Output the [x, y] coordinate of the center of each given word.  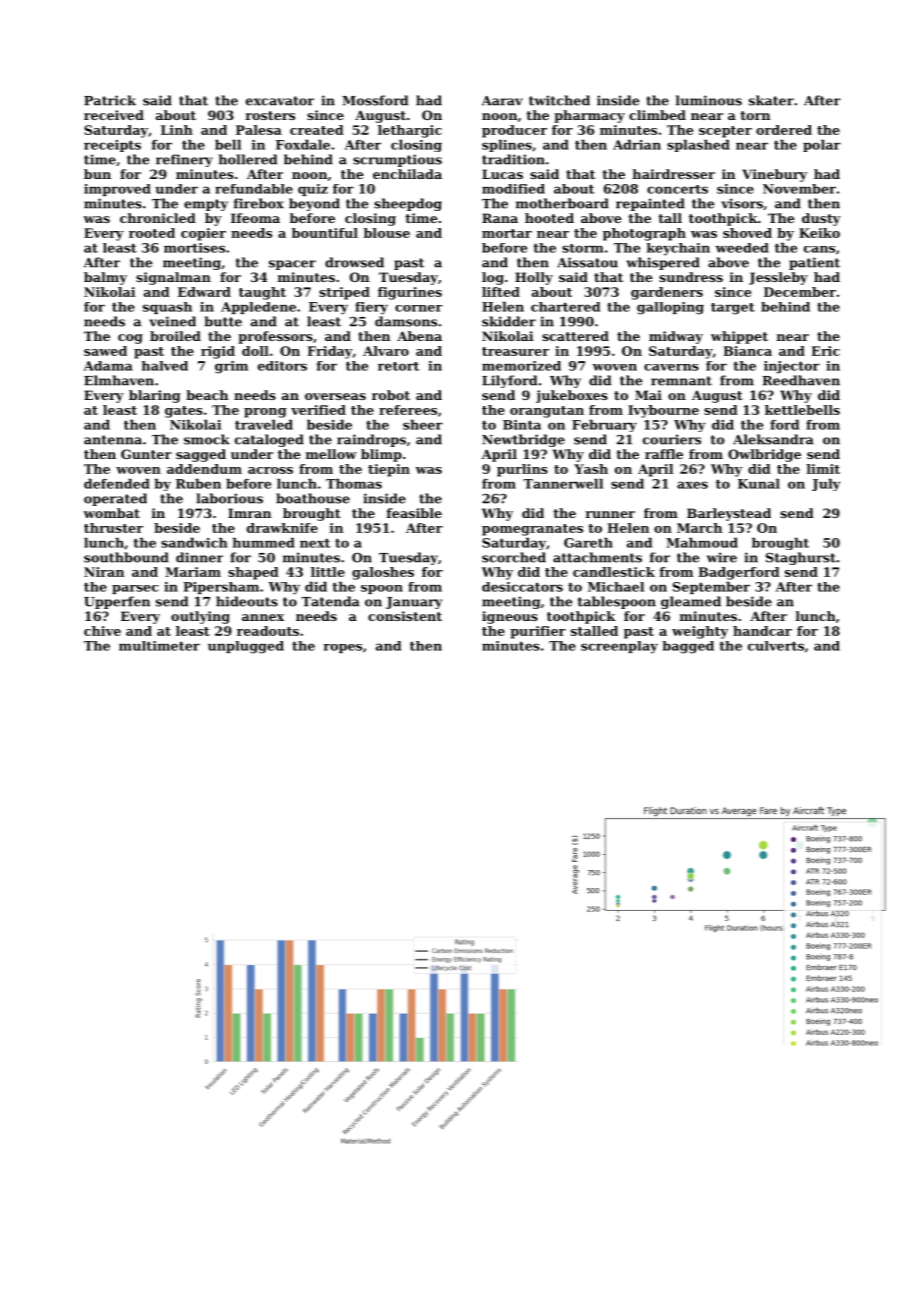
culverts [776, 646]
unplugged [246, 647]
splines [507, 146]
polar [822, 146]
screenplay [619, 647]
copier [203, 234]
